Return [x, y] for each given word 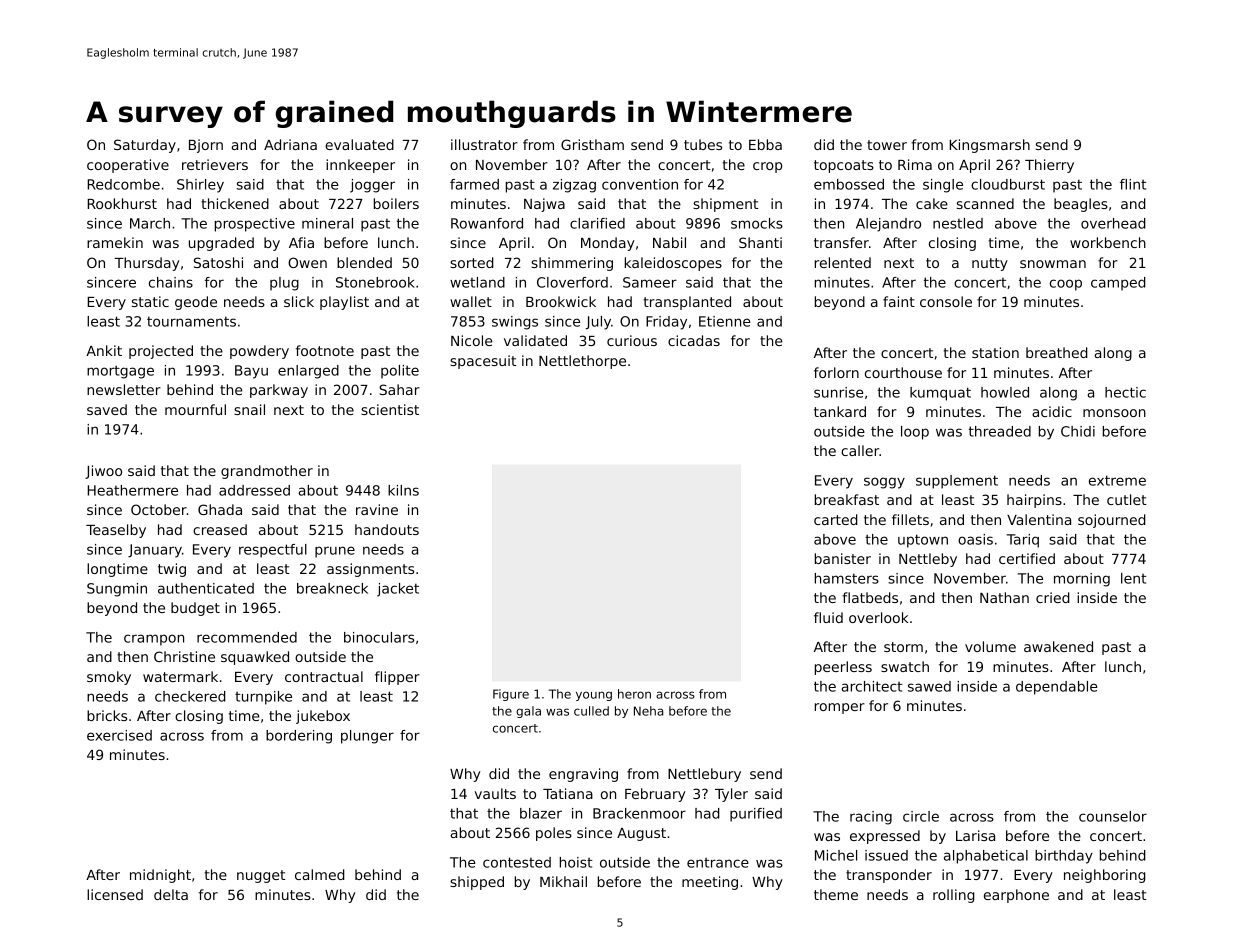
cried [1053, 597]
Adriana [290, 144]
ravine [377, 509]
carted [836, 519]
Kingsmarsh [989, 146]
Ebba [765, 144]
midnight [160, 876]
